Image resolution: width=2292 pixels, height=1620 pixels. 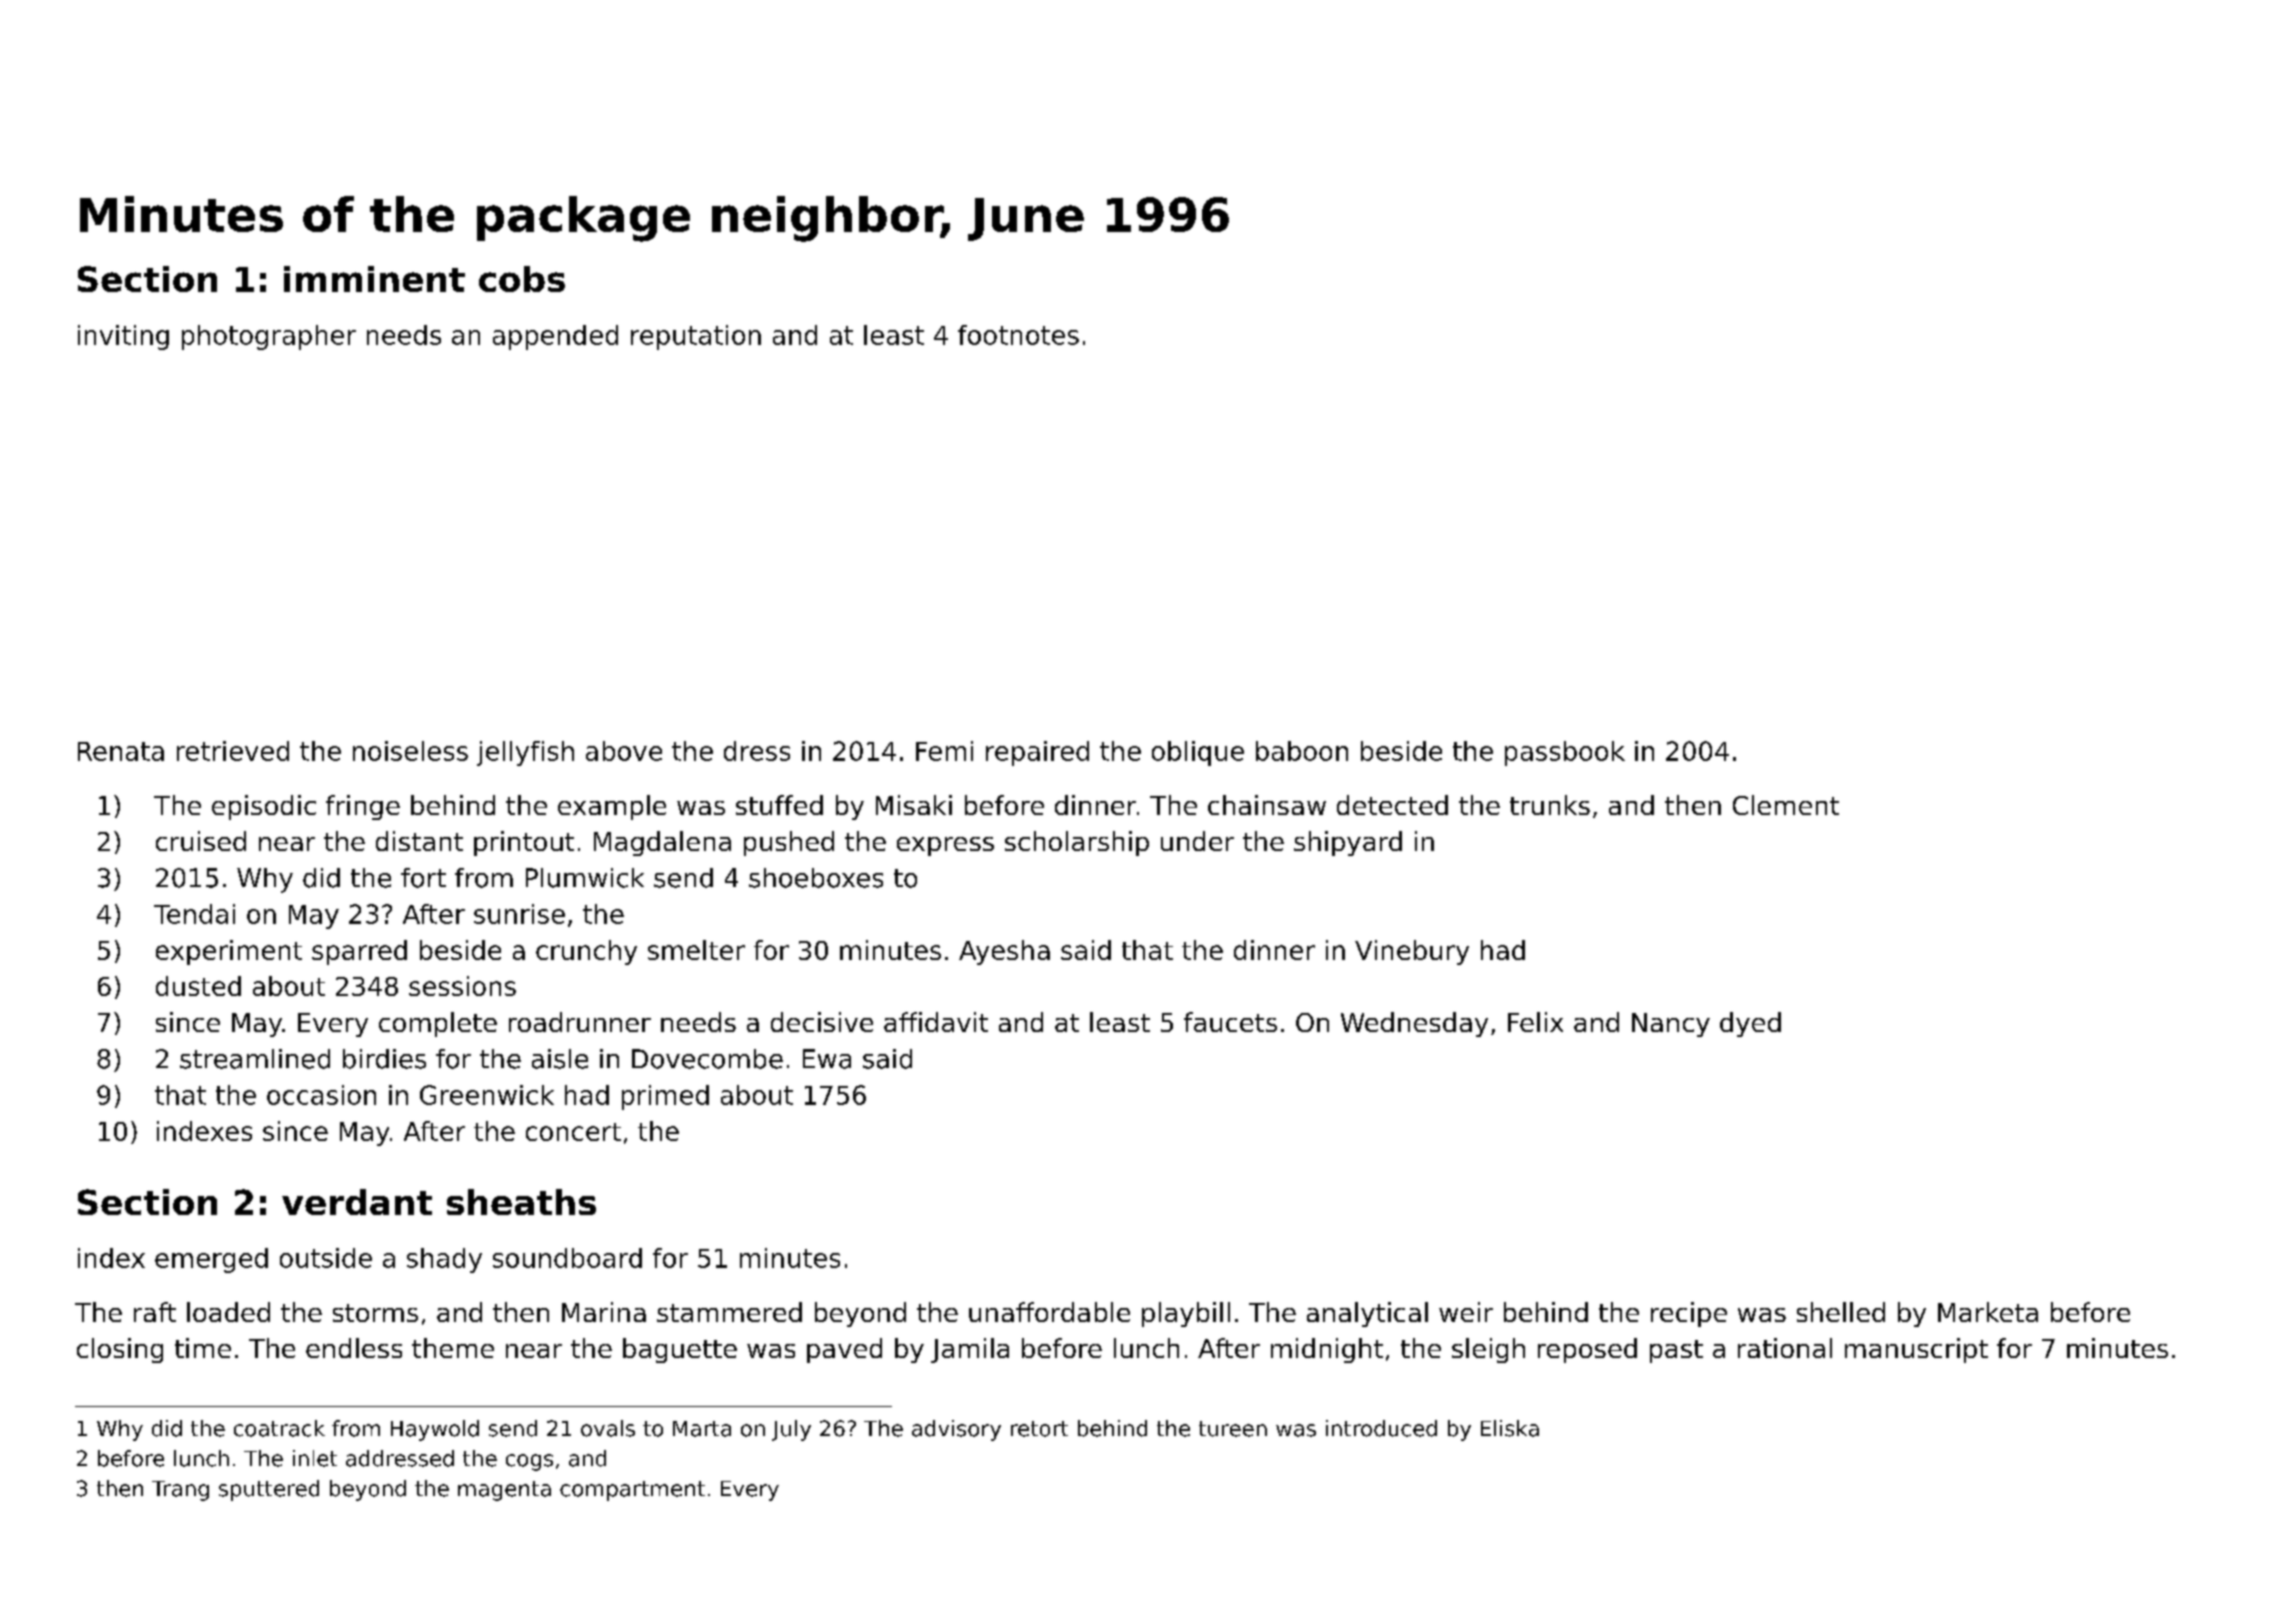 I want to click on Tendai, so click(x=194, y=914).
